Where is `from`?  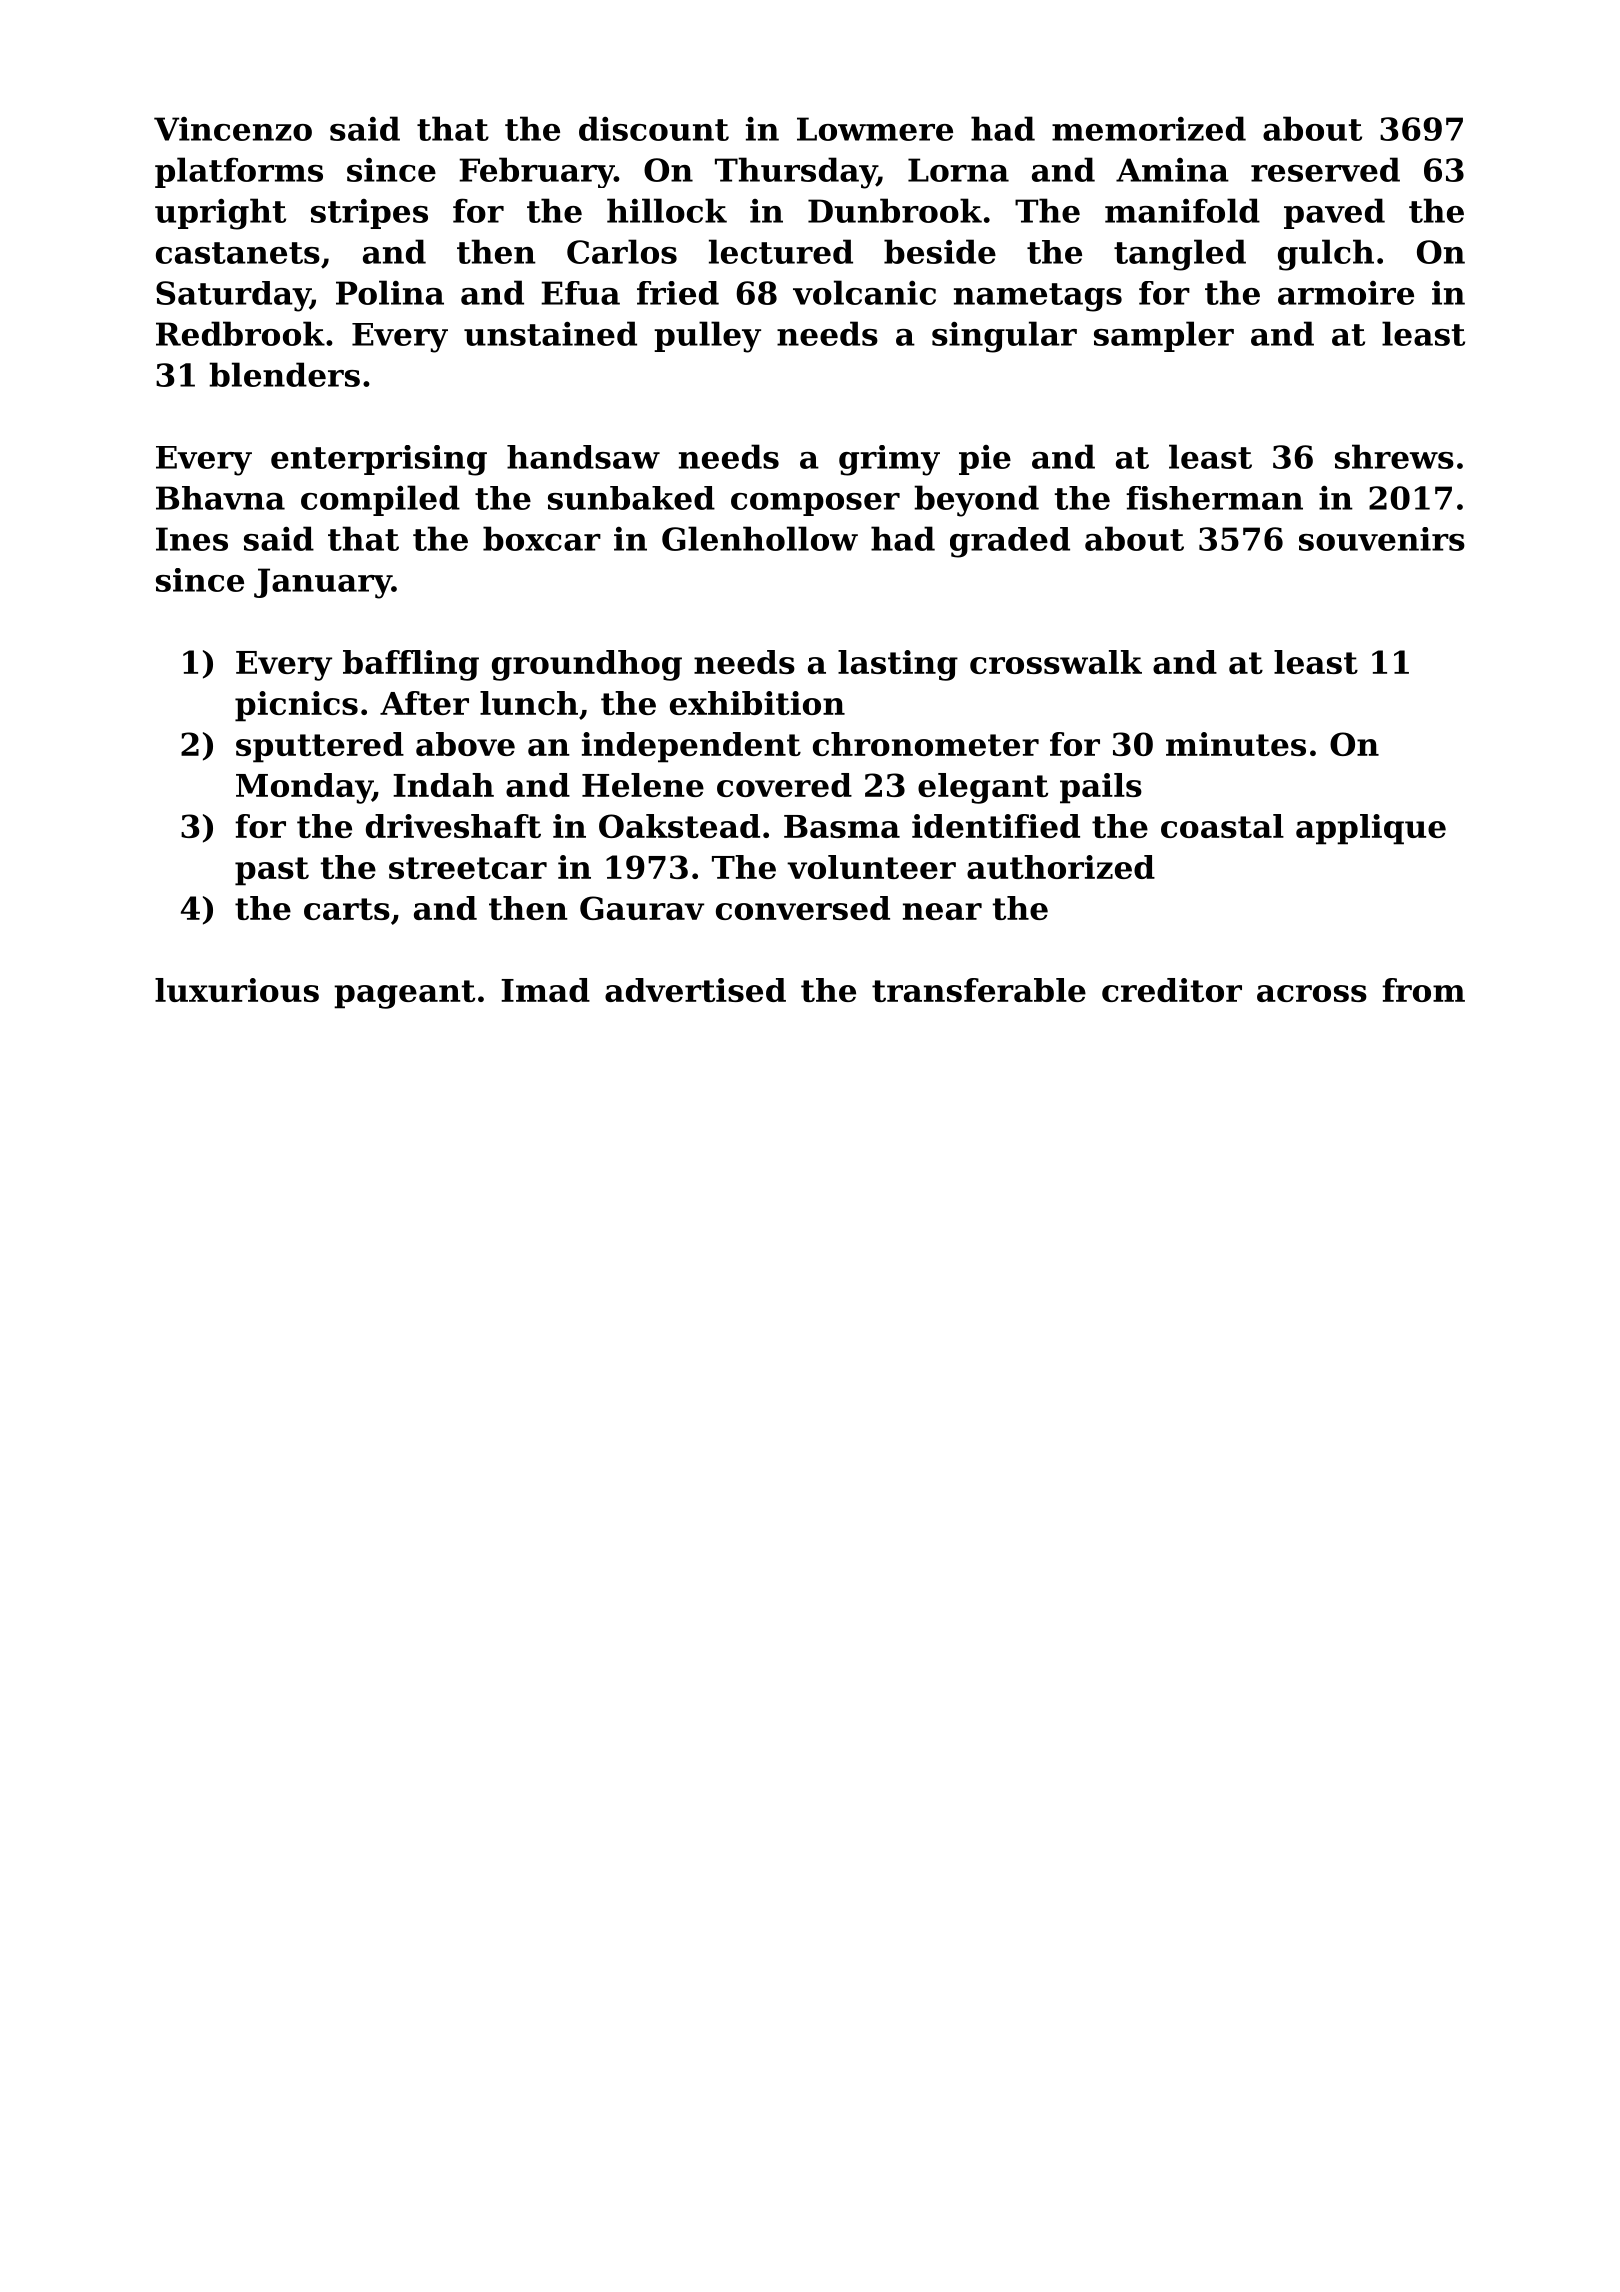 from is located at coordinates (1423, 990).
